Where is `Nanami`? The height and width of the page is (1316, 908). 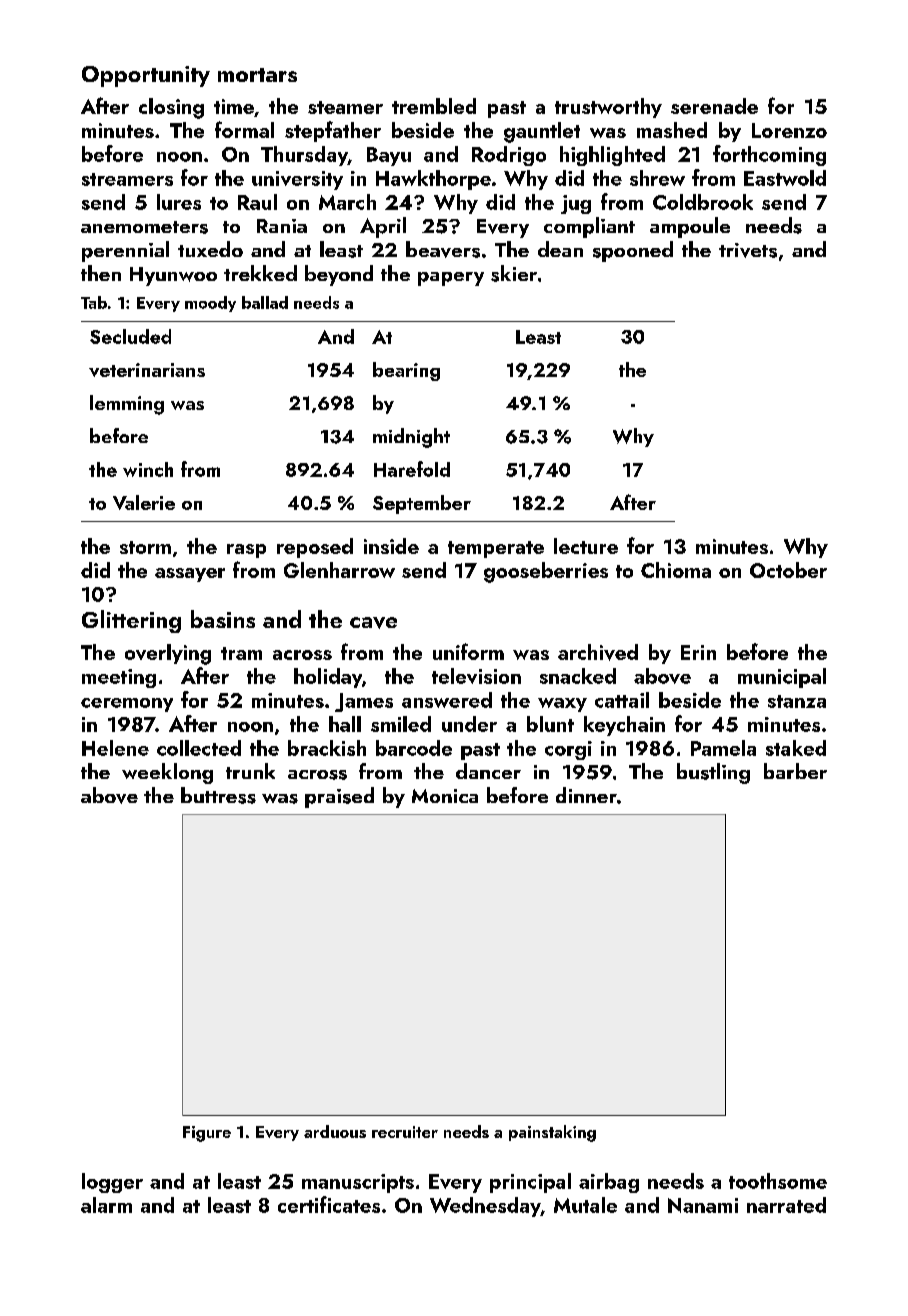
Nanami is located at coordinates (703, 1205).
